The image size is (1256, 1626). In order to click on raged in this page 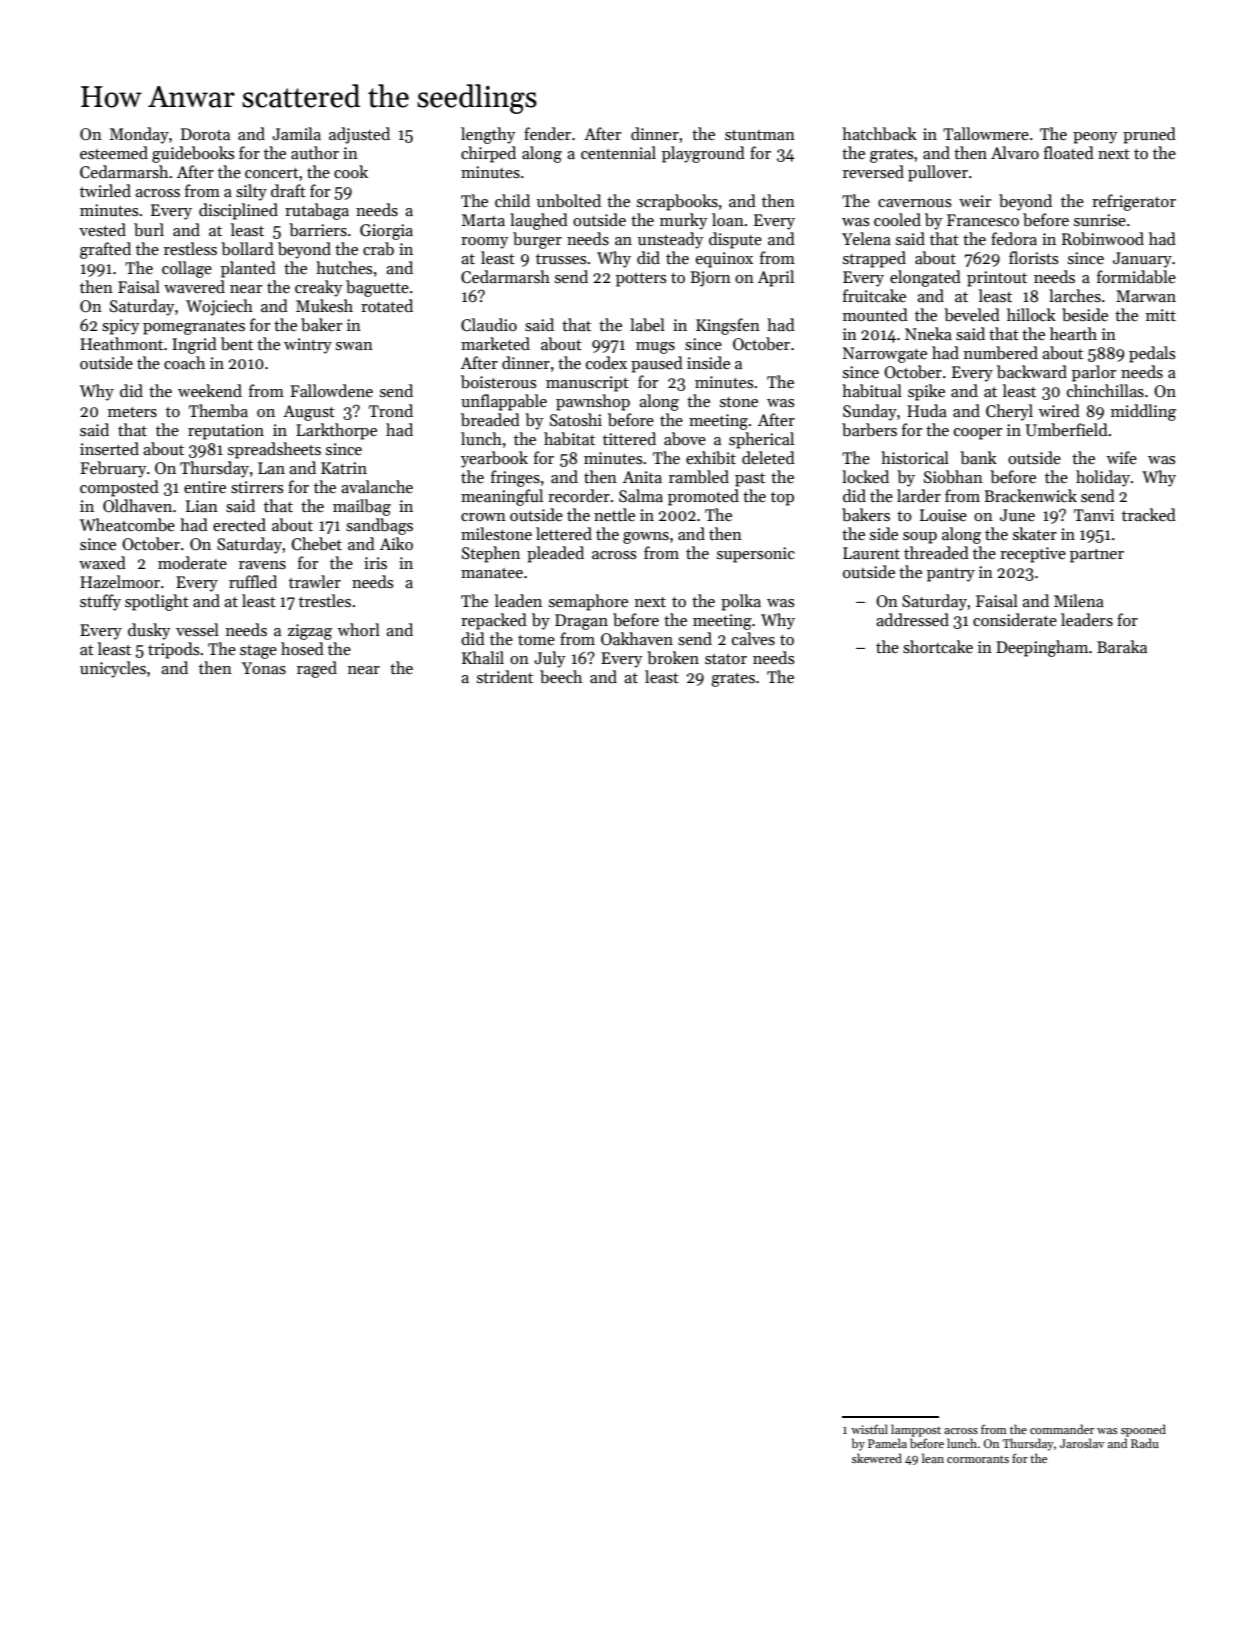, I will do `click(317, 669)`.
